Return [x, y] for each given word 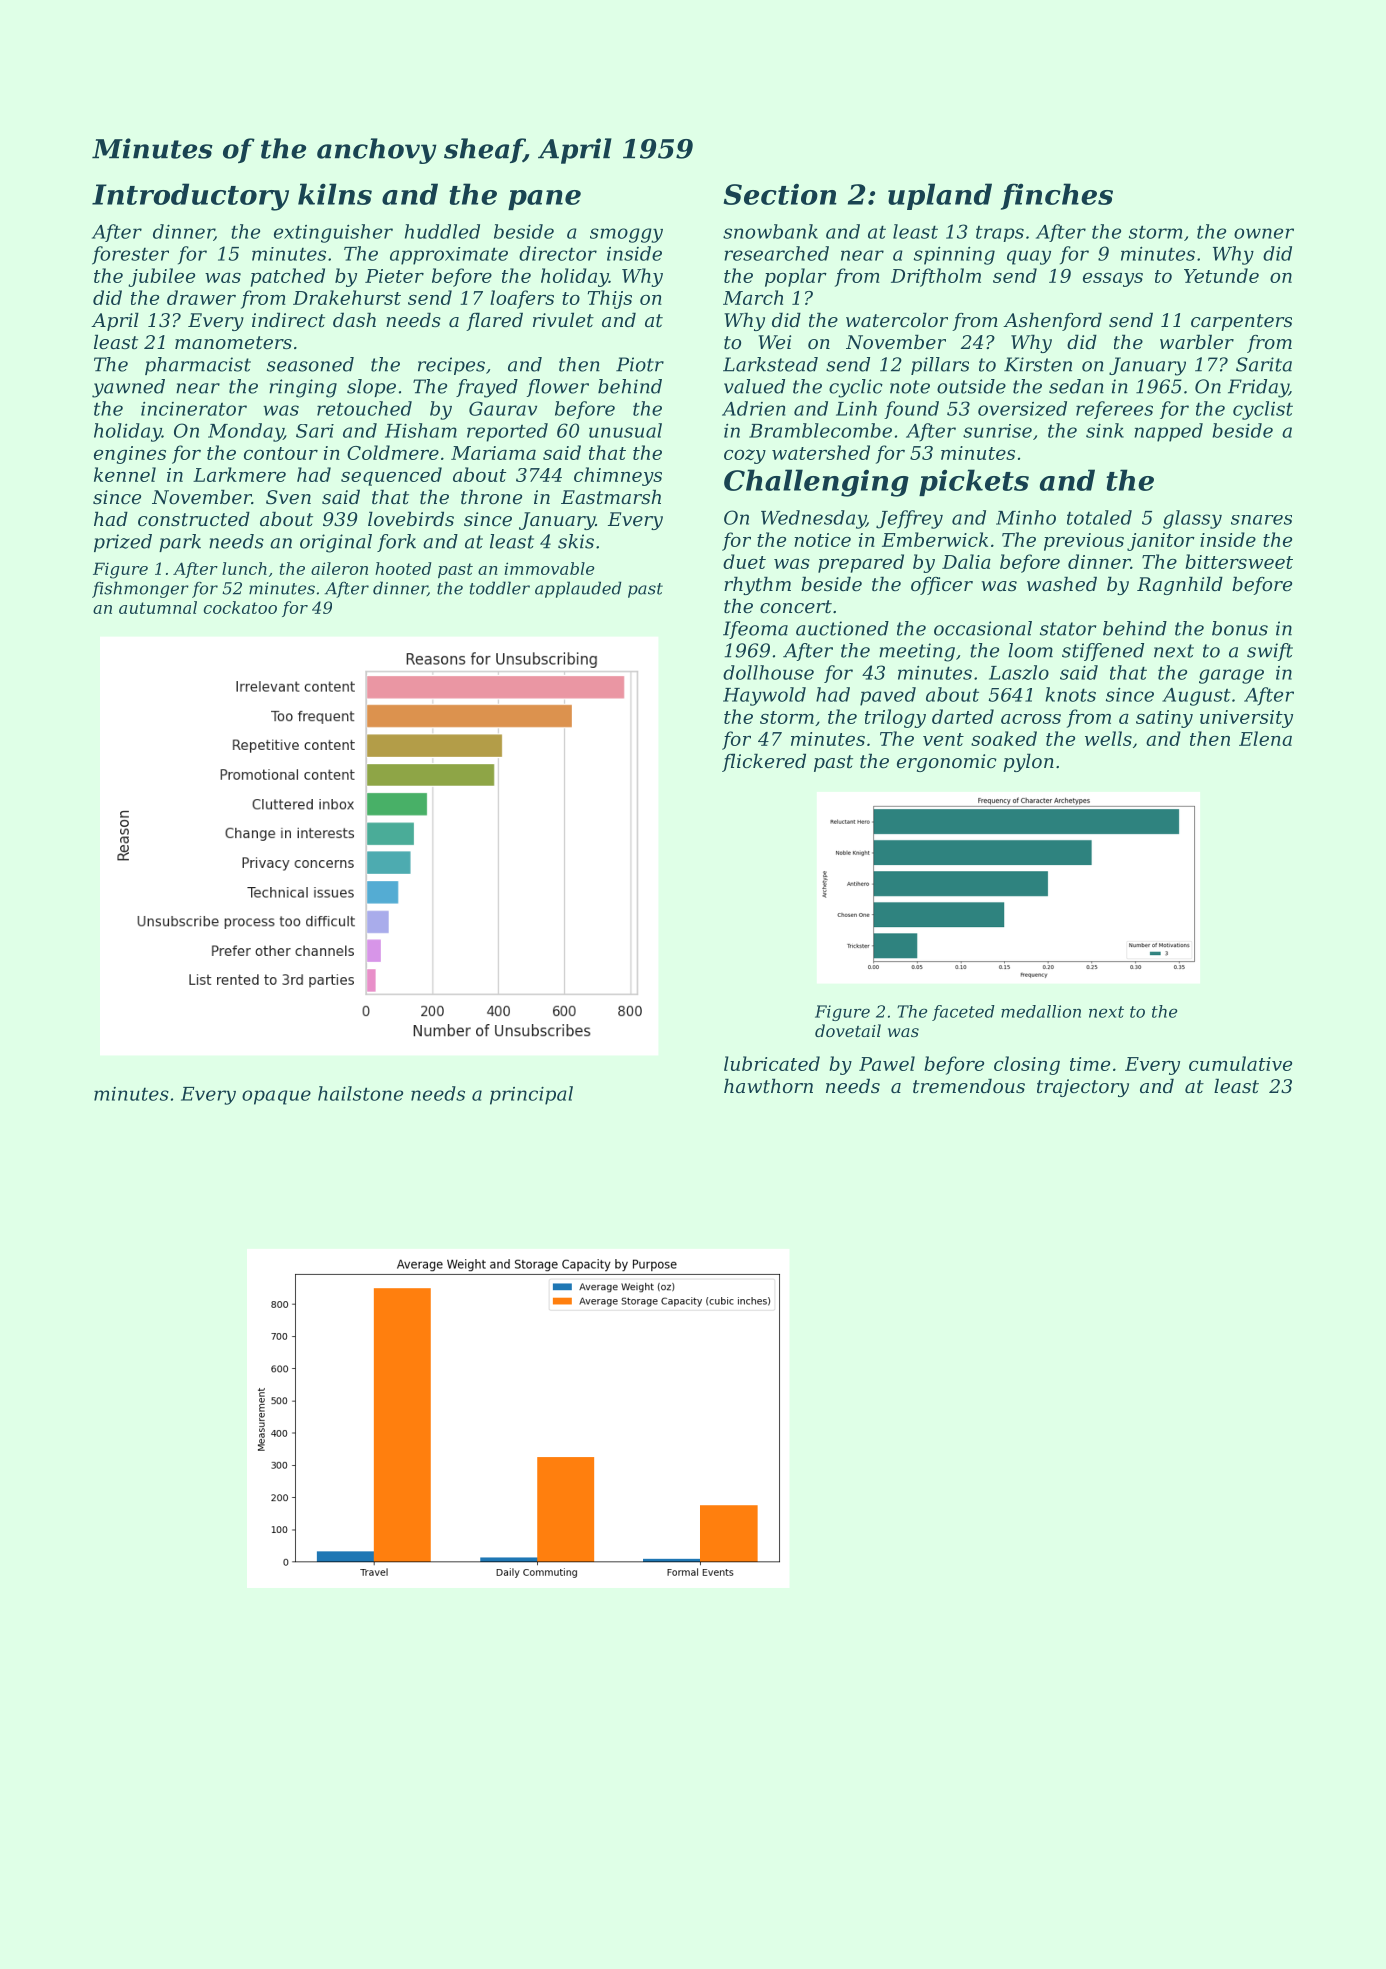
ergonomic [947, 763]
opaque [276, 1097]
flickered [764, 762]
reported [507, 432]
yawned [128, 388]
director [558, 253]
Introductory [190, 197]
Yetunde [1221, 275]
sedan [1076, 386]
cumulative [1240, 1063]
